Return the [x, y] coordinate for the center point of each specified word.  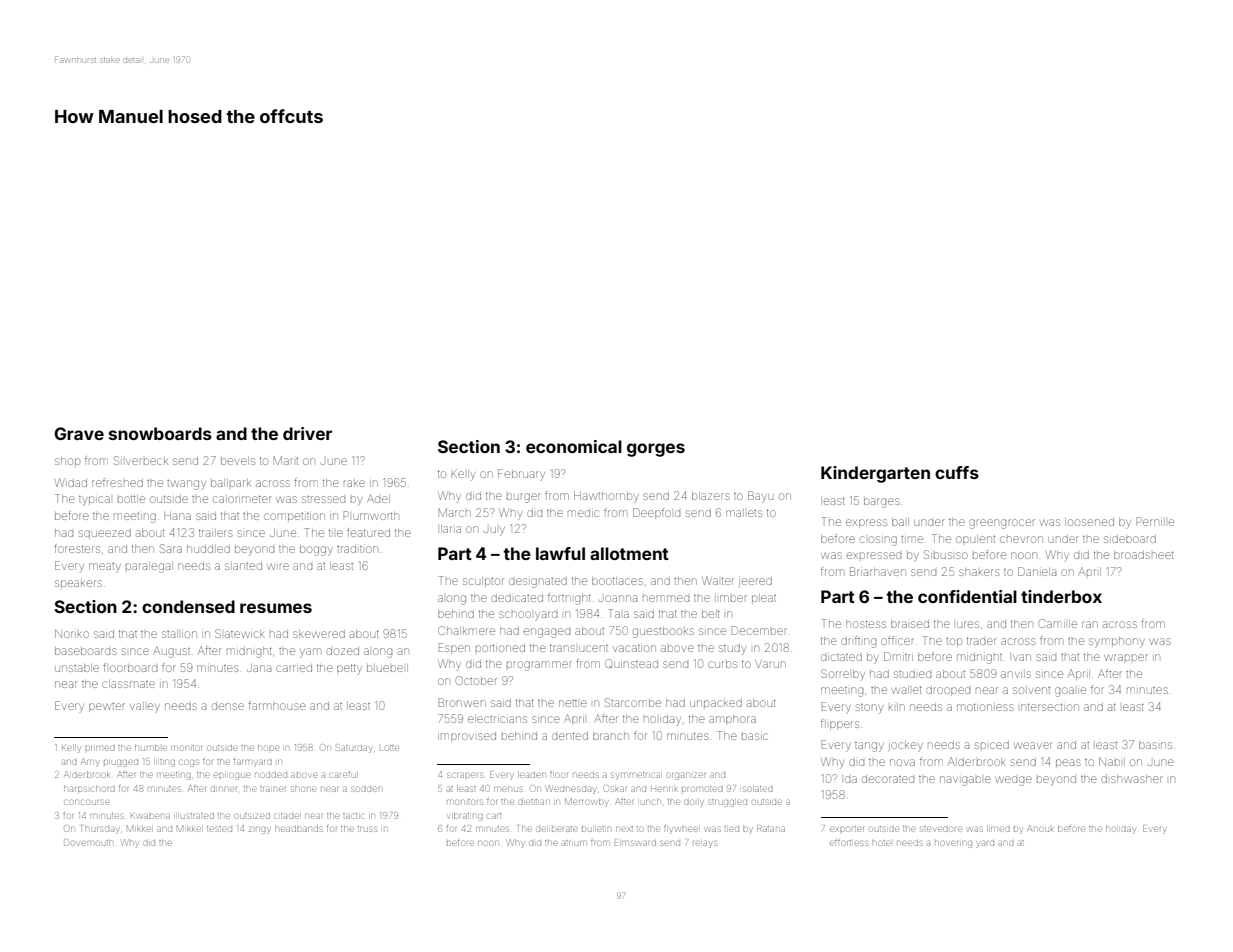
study [732, 649]
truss [367, 829]
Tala [618, 613]
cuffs [957, 472]
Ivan [1022, 657]
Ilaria [451, 529]
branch [611, 736]
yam [310, 653]
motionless [985, 707]
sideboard [1130, 539]
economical [574, 446]
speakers [78, 583]
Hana [177, 516]
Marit [286, 460]
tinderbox [1061, 596]
